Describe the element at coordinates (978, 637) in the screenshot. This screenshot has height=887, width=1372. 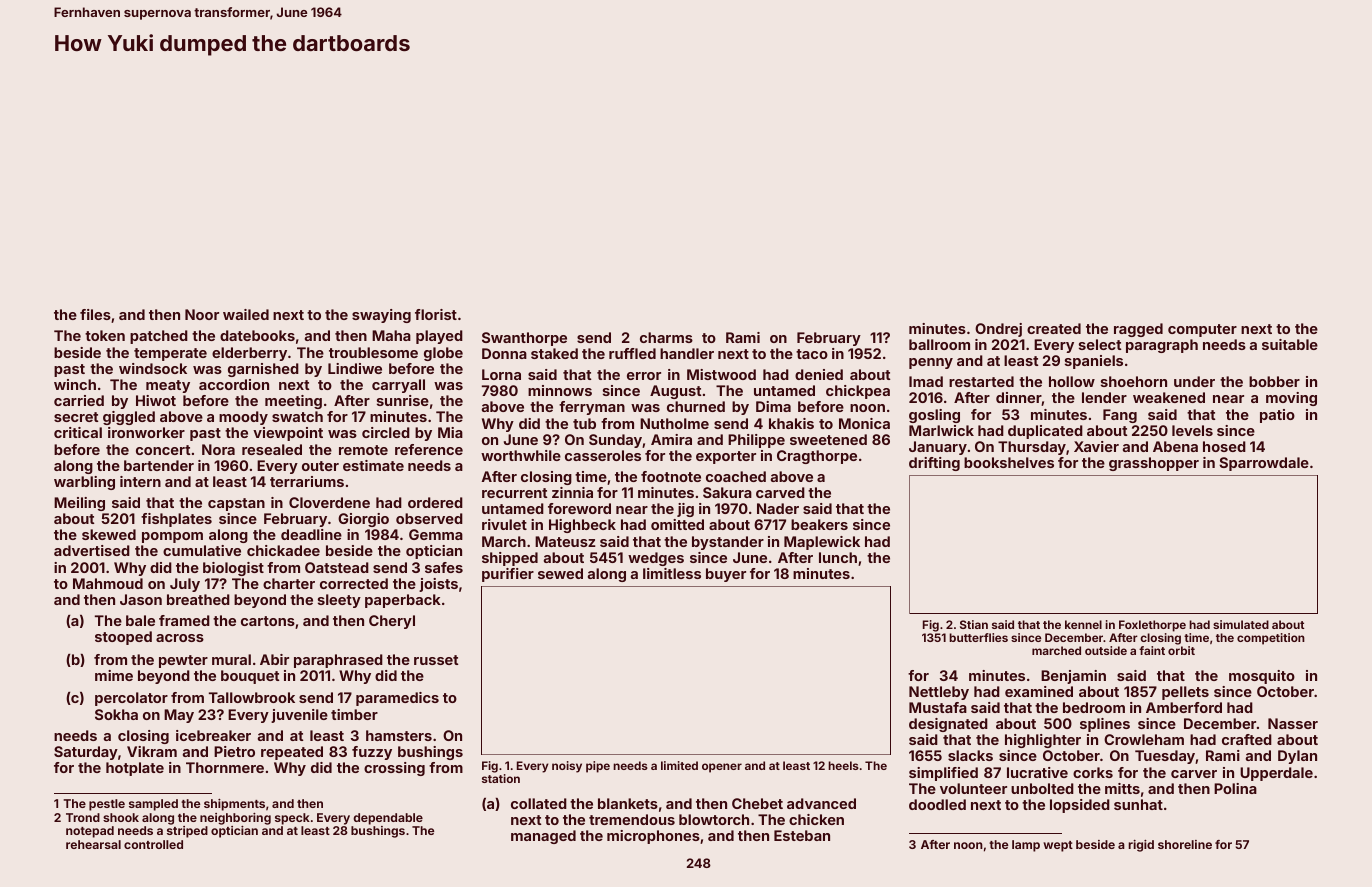
I see `butterflies` at that location.
